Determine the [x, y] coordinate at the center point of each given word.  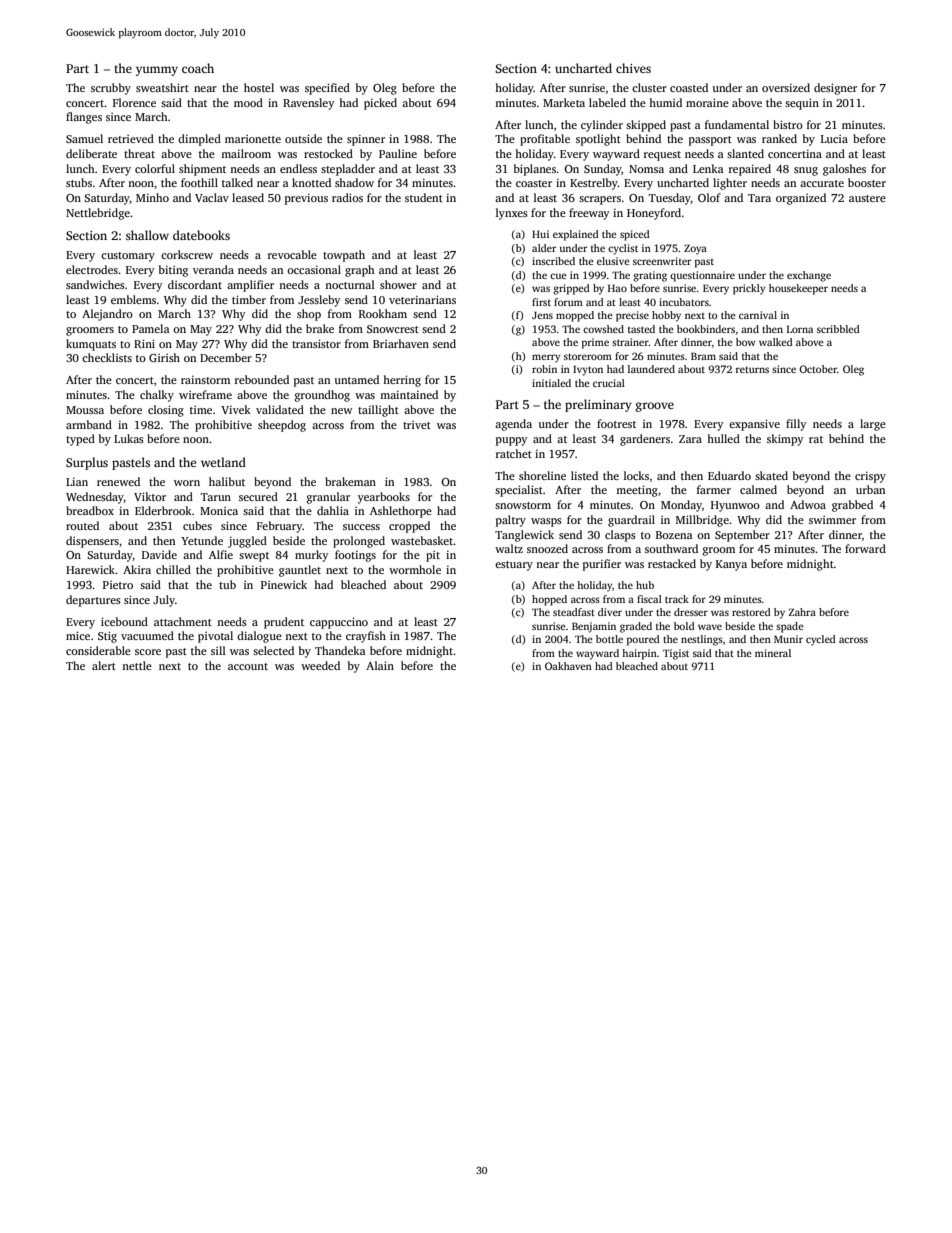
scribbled [838, 329]
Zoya [695, 249]
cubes [197, 525]
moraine [707, 102]
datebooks [201, 235]
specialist [519, 491]
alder [544, 248]
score [148, 652]
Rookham [383, 313]
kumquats [91, 345]
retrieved [131, 138]
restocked [328, 153]
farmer [714, 489]
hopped [549, 600]
